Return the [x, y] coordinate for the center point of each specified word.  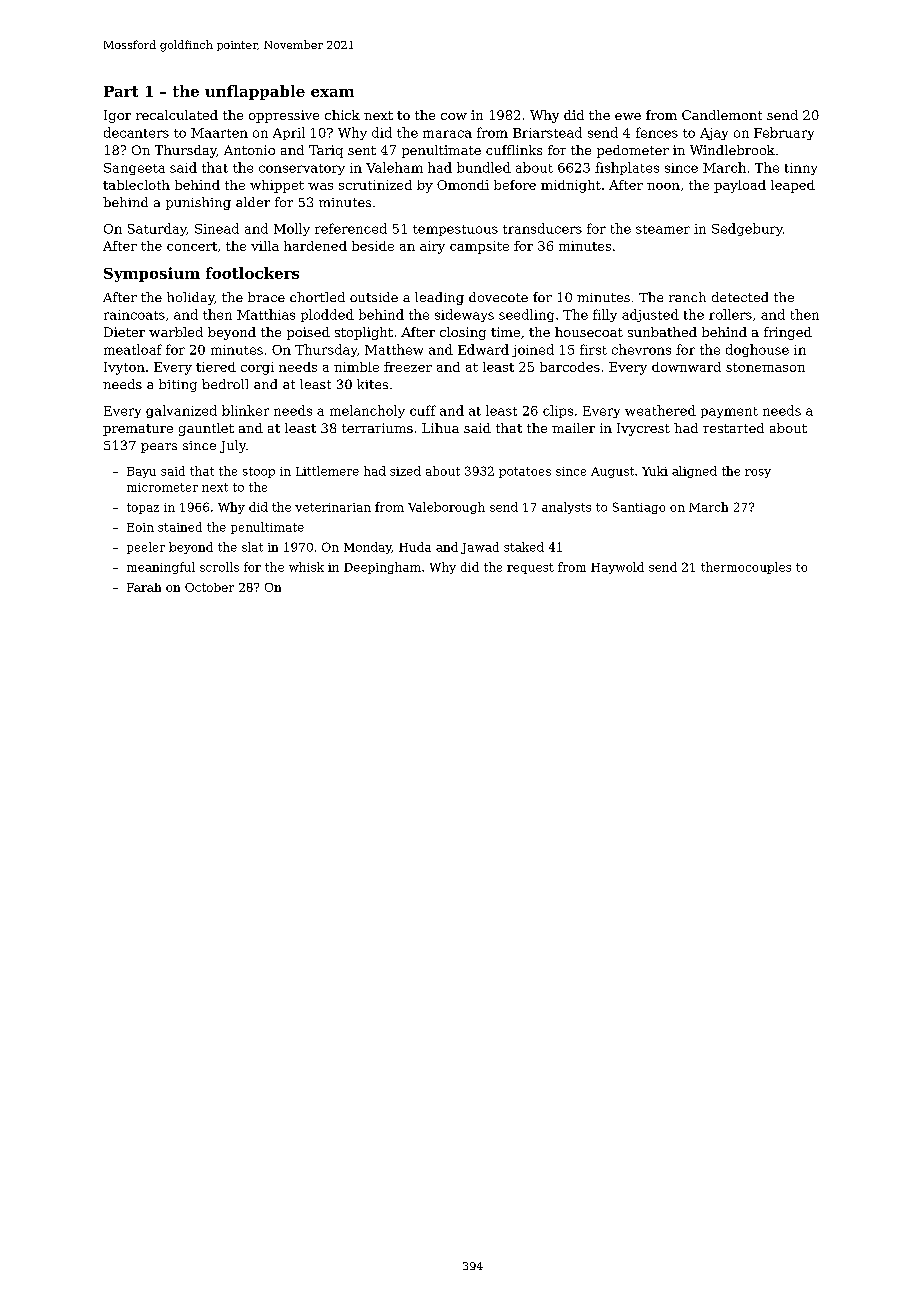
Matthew [394, 349]
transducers [542, 228]
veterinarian [333, 507]
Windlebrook [732, 150]
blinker [245, 410]
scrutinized [375, 185]
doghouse [757, 350]
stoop [259, 472]
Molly [292, 229]
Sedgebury [747, 229]
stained [180, 527]
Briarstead [547, 132]
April [289, 133]
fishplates [627, 168]
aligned [694, 472]
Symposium [152, 274]
